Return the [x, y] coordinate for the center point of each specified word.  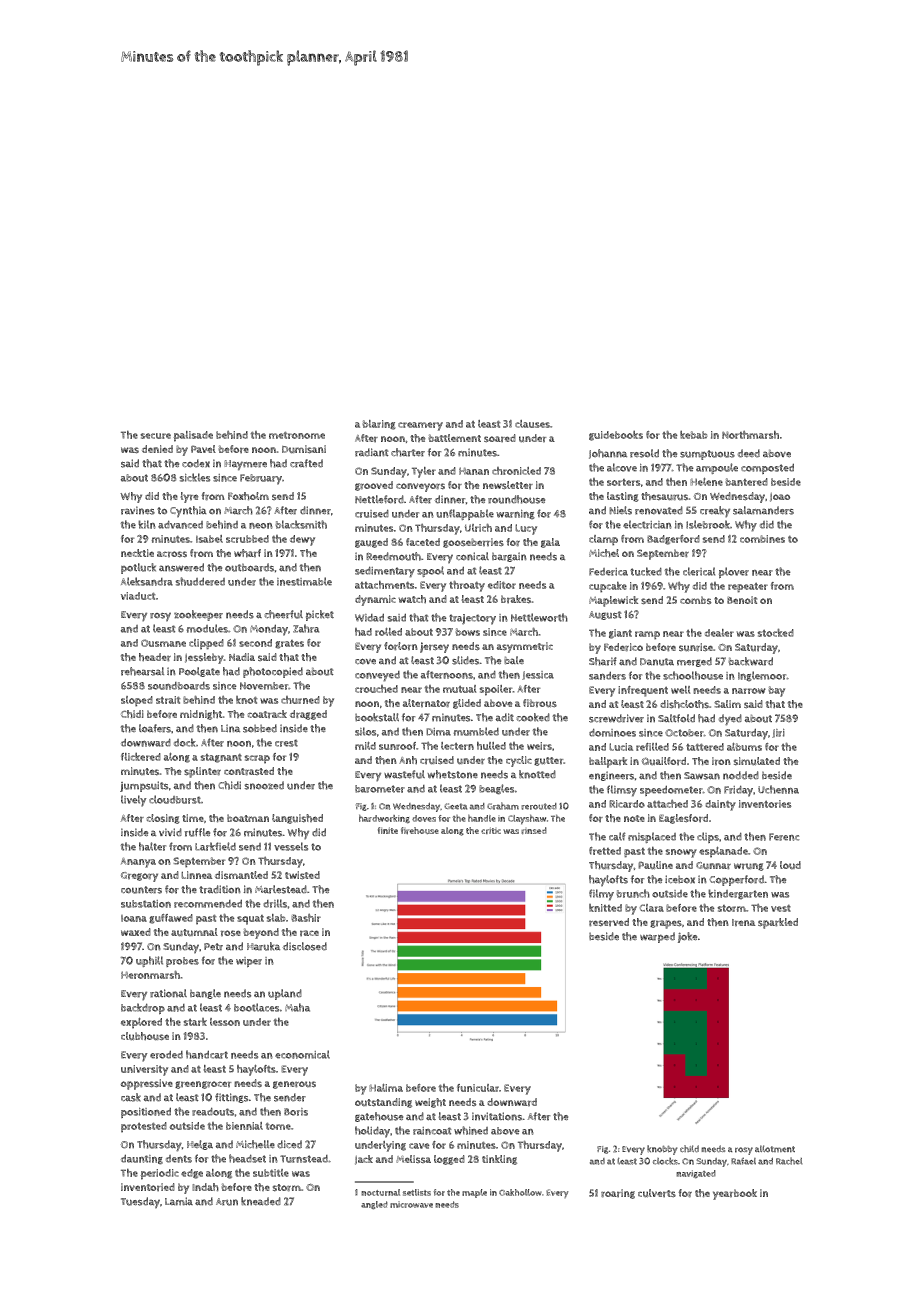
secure [155, 436]
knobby [662, 1150]
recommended [208, 903]
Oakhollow [520, 1192]
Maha [297, 1007]
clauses [532, 424]
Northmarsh [750, 434]
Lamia [179, 1201]
